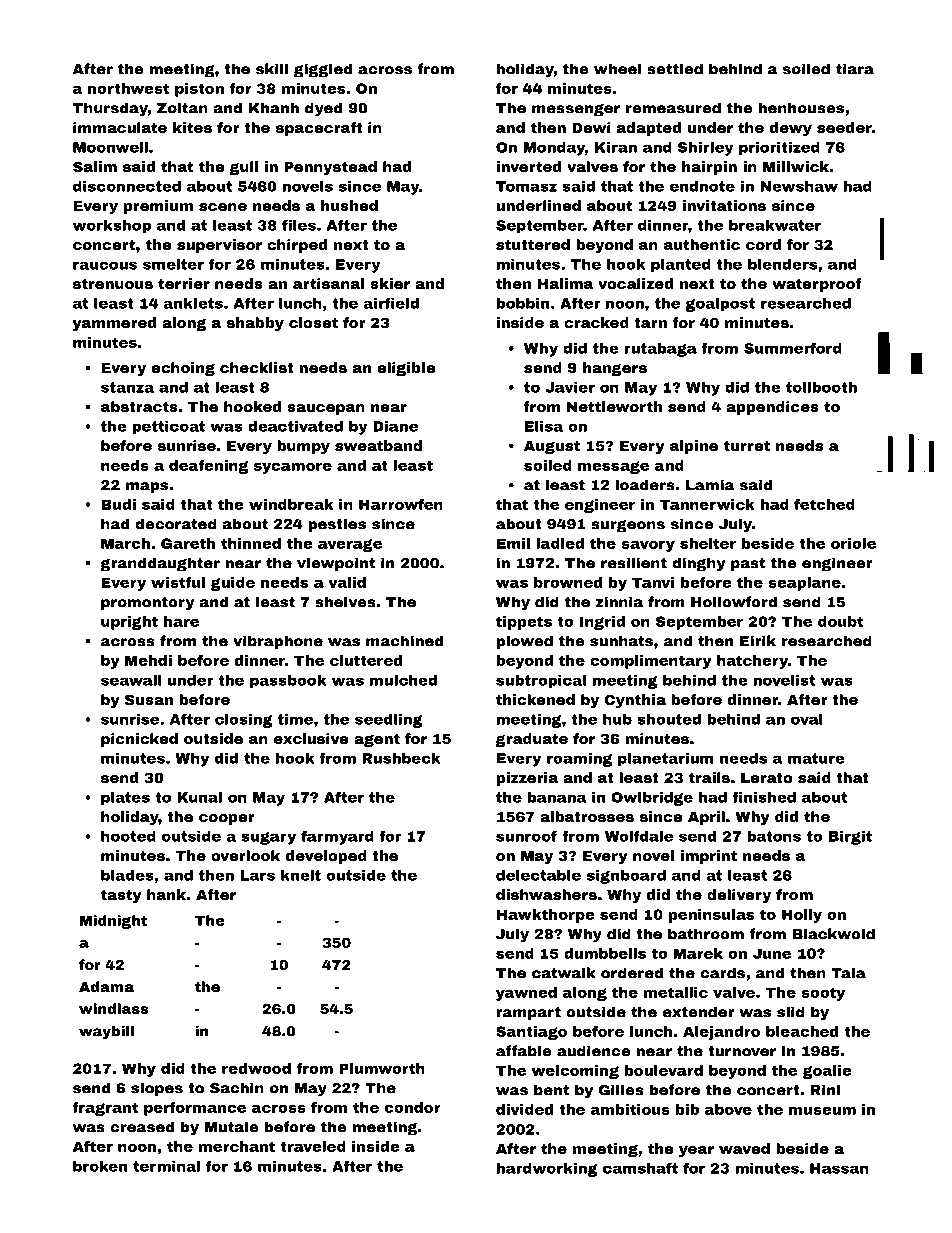  What do you see at coordinates (223, 207) in the screenshot?
I see `scene` at bounding box center [223, 207].
